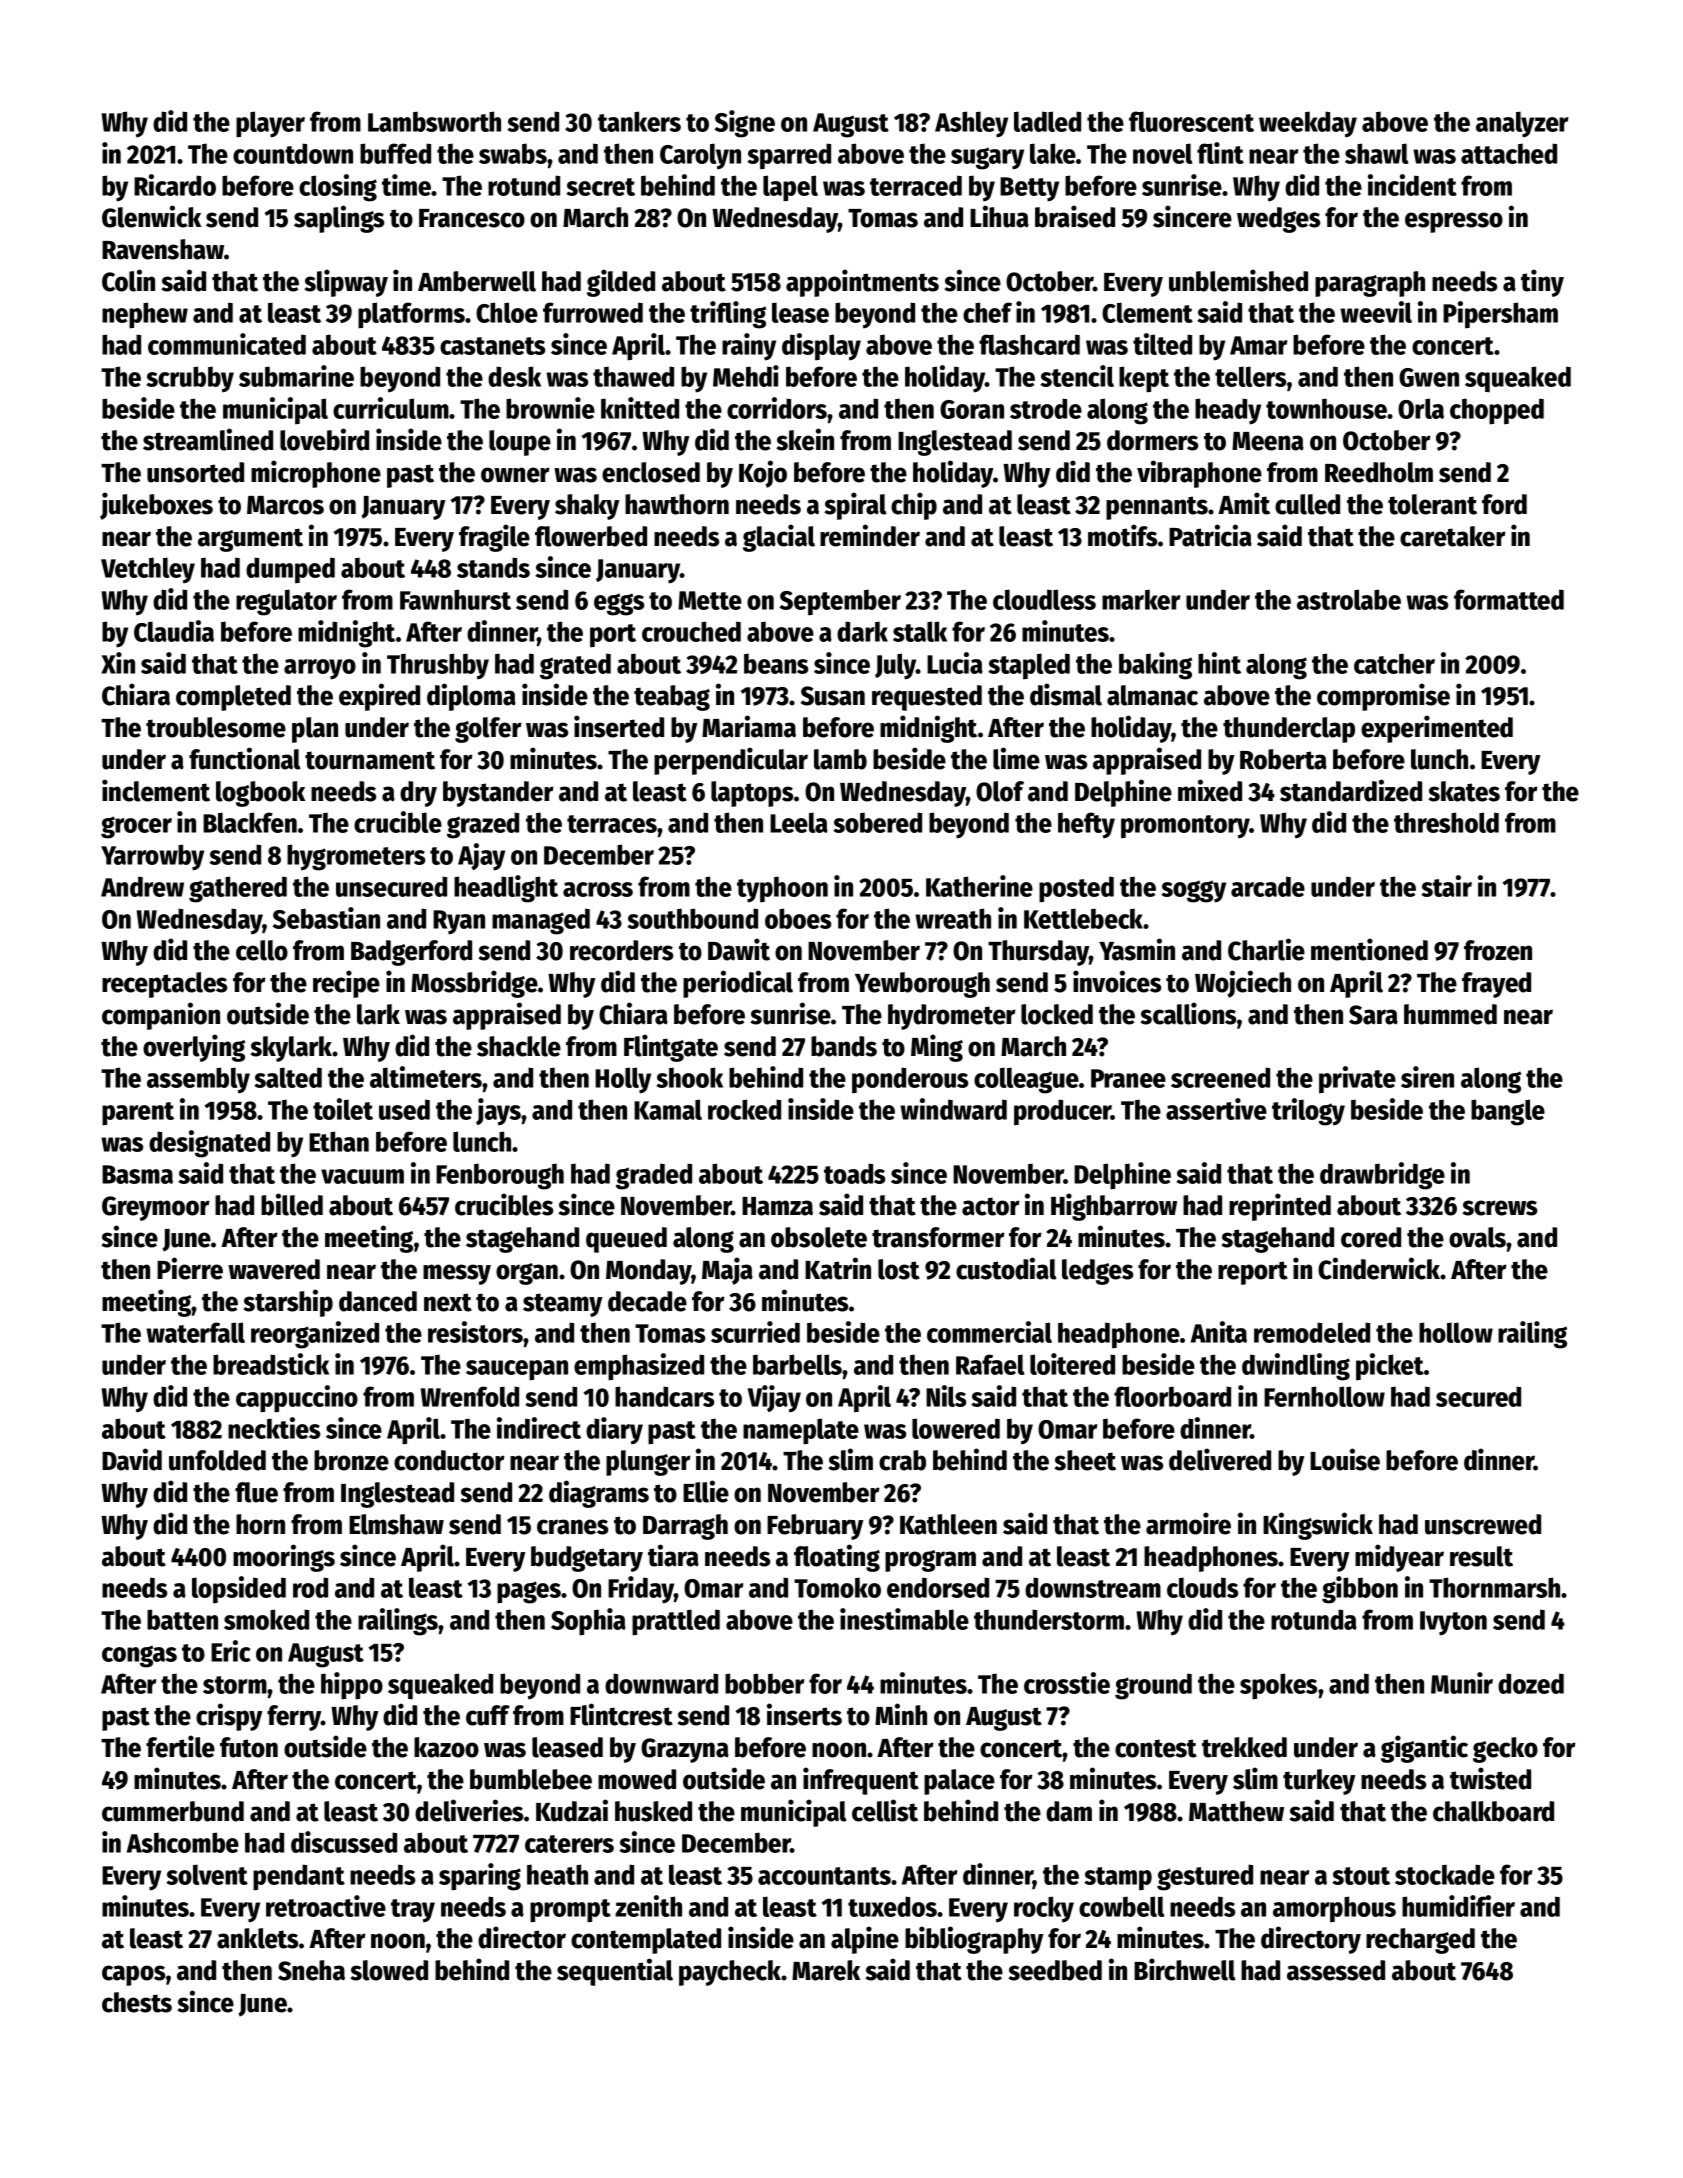  What do you see at coordinates (194, 1048) in the document?
I see `overlying` at bounding box center [194, 1048].
